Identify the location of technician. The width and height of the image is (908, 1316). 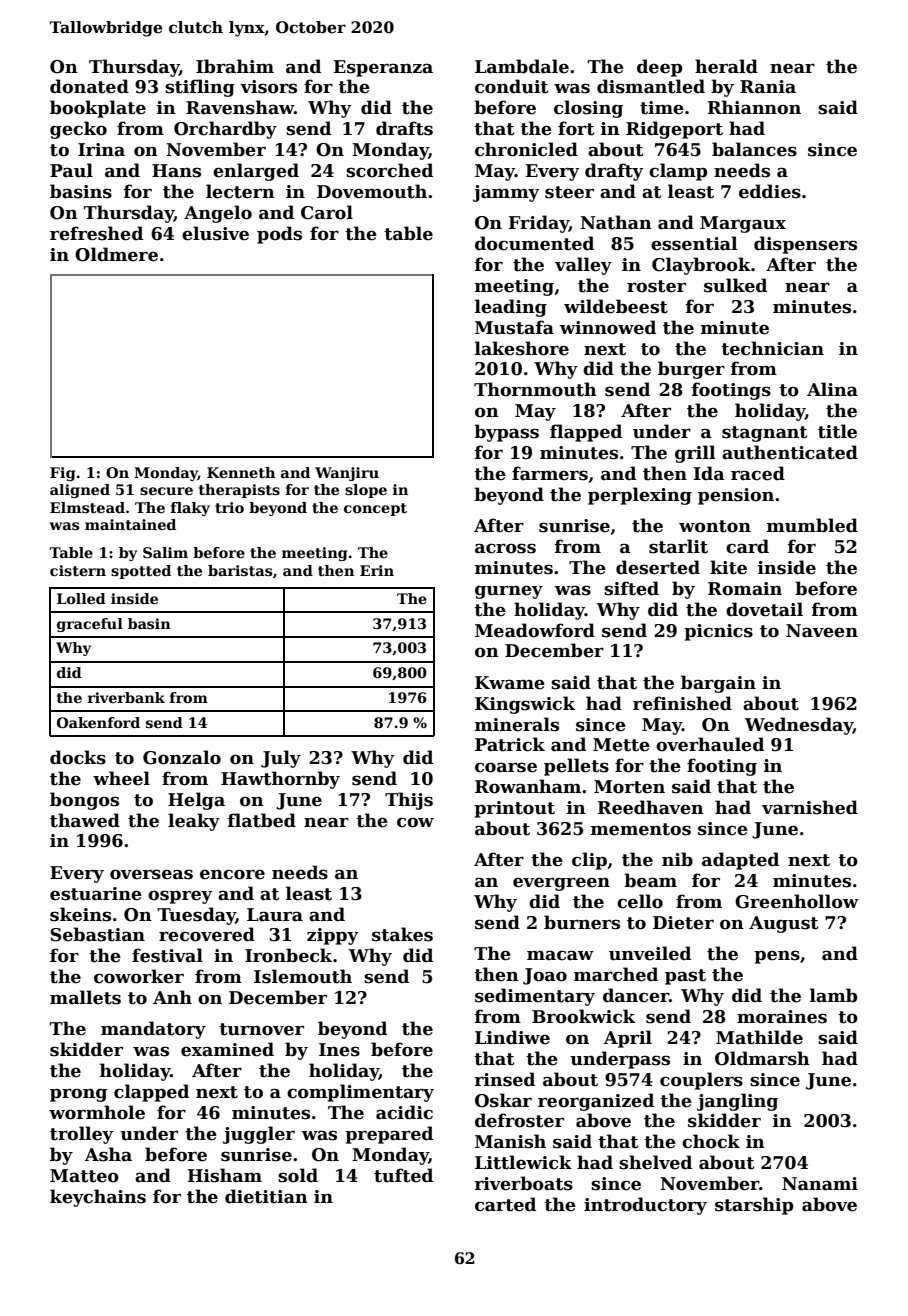
(772, 348).
